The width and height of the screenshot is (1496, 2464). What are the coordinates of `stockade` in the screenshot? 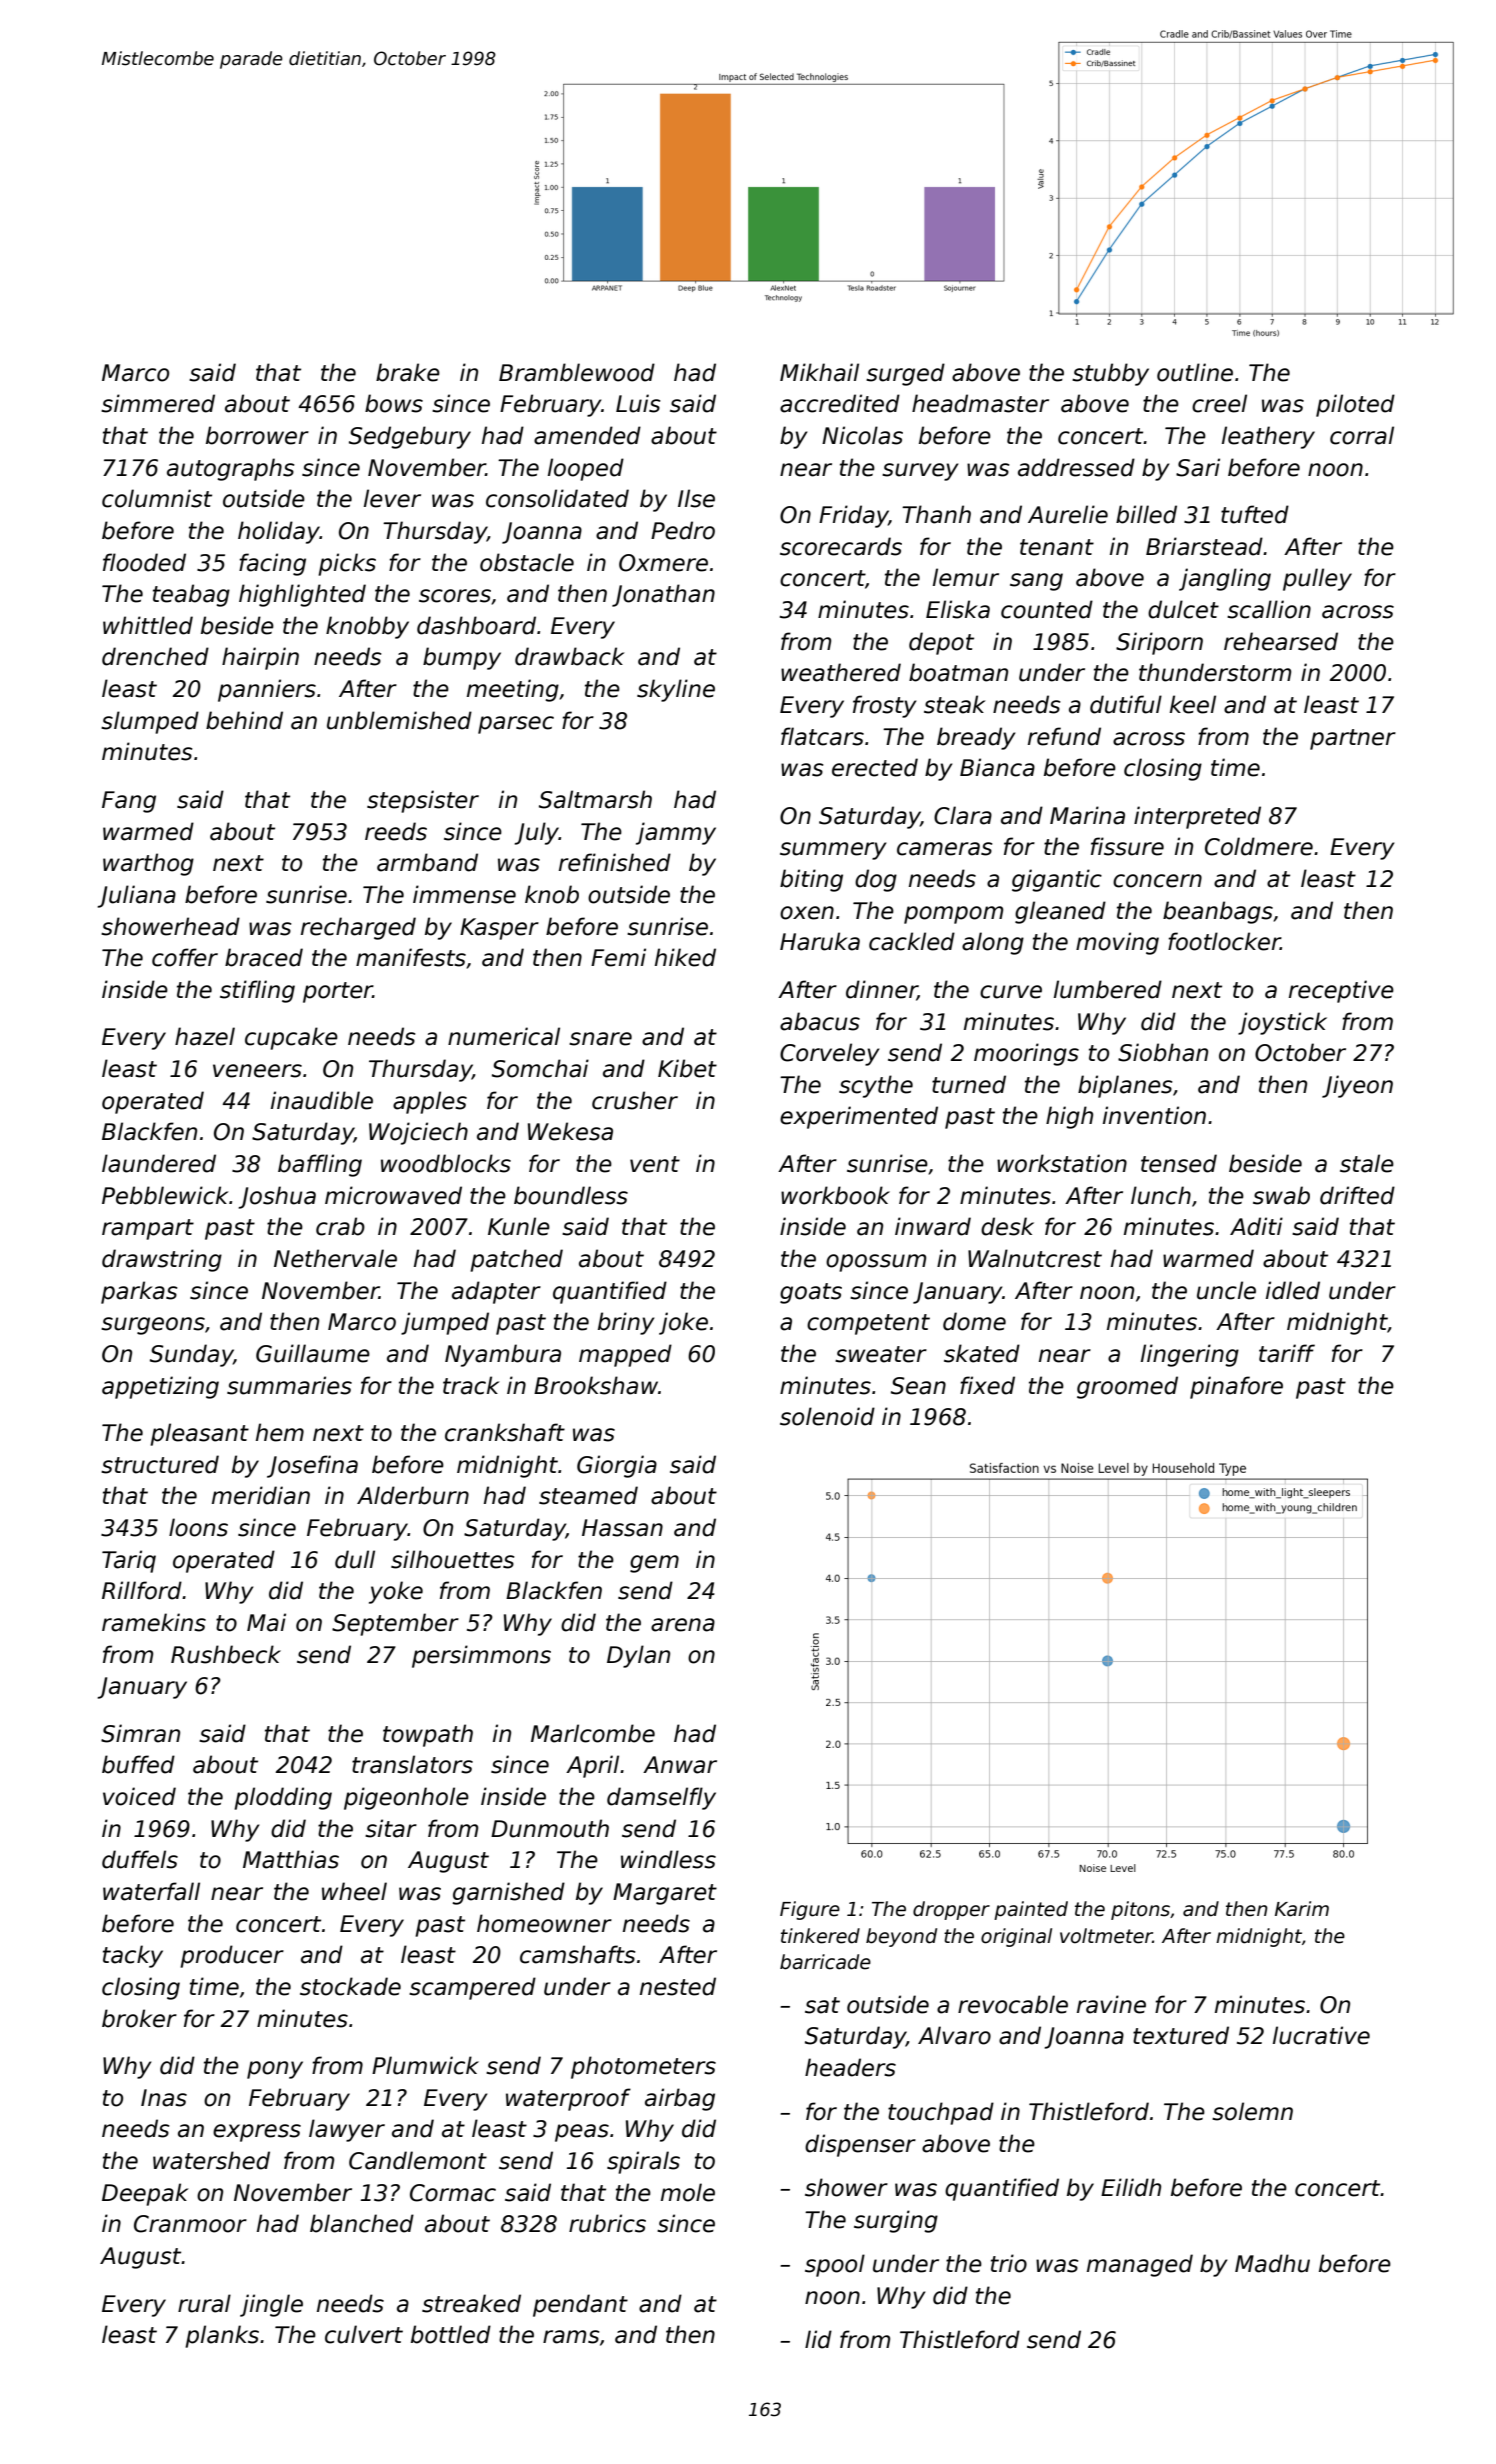 It's located at (350, 1986).
